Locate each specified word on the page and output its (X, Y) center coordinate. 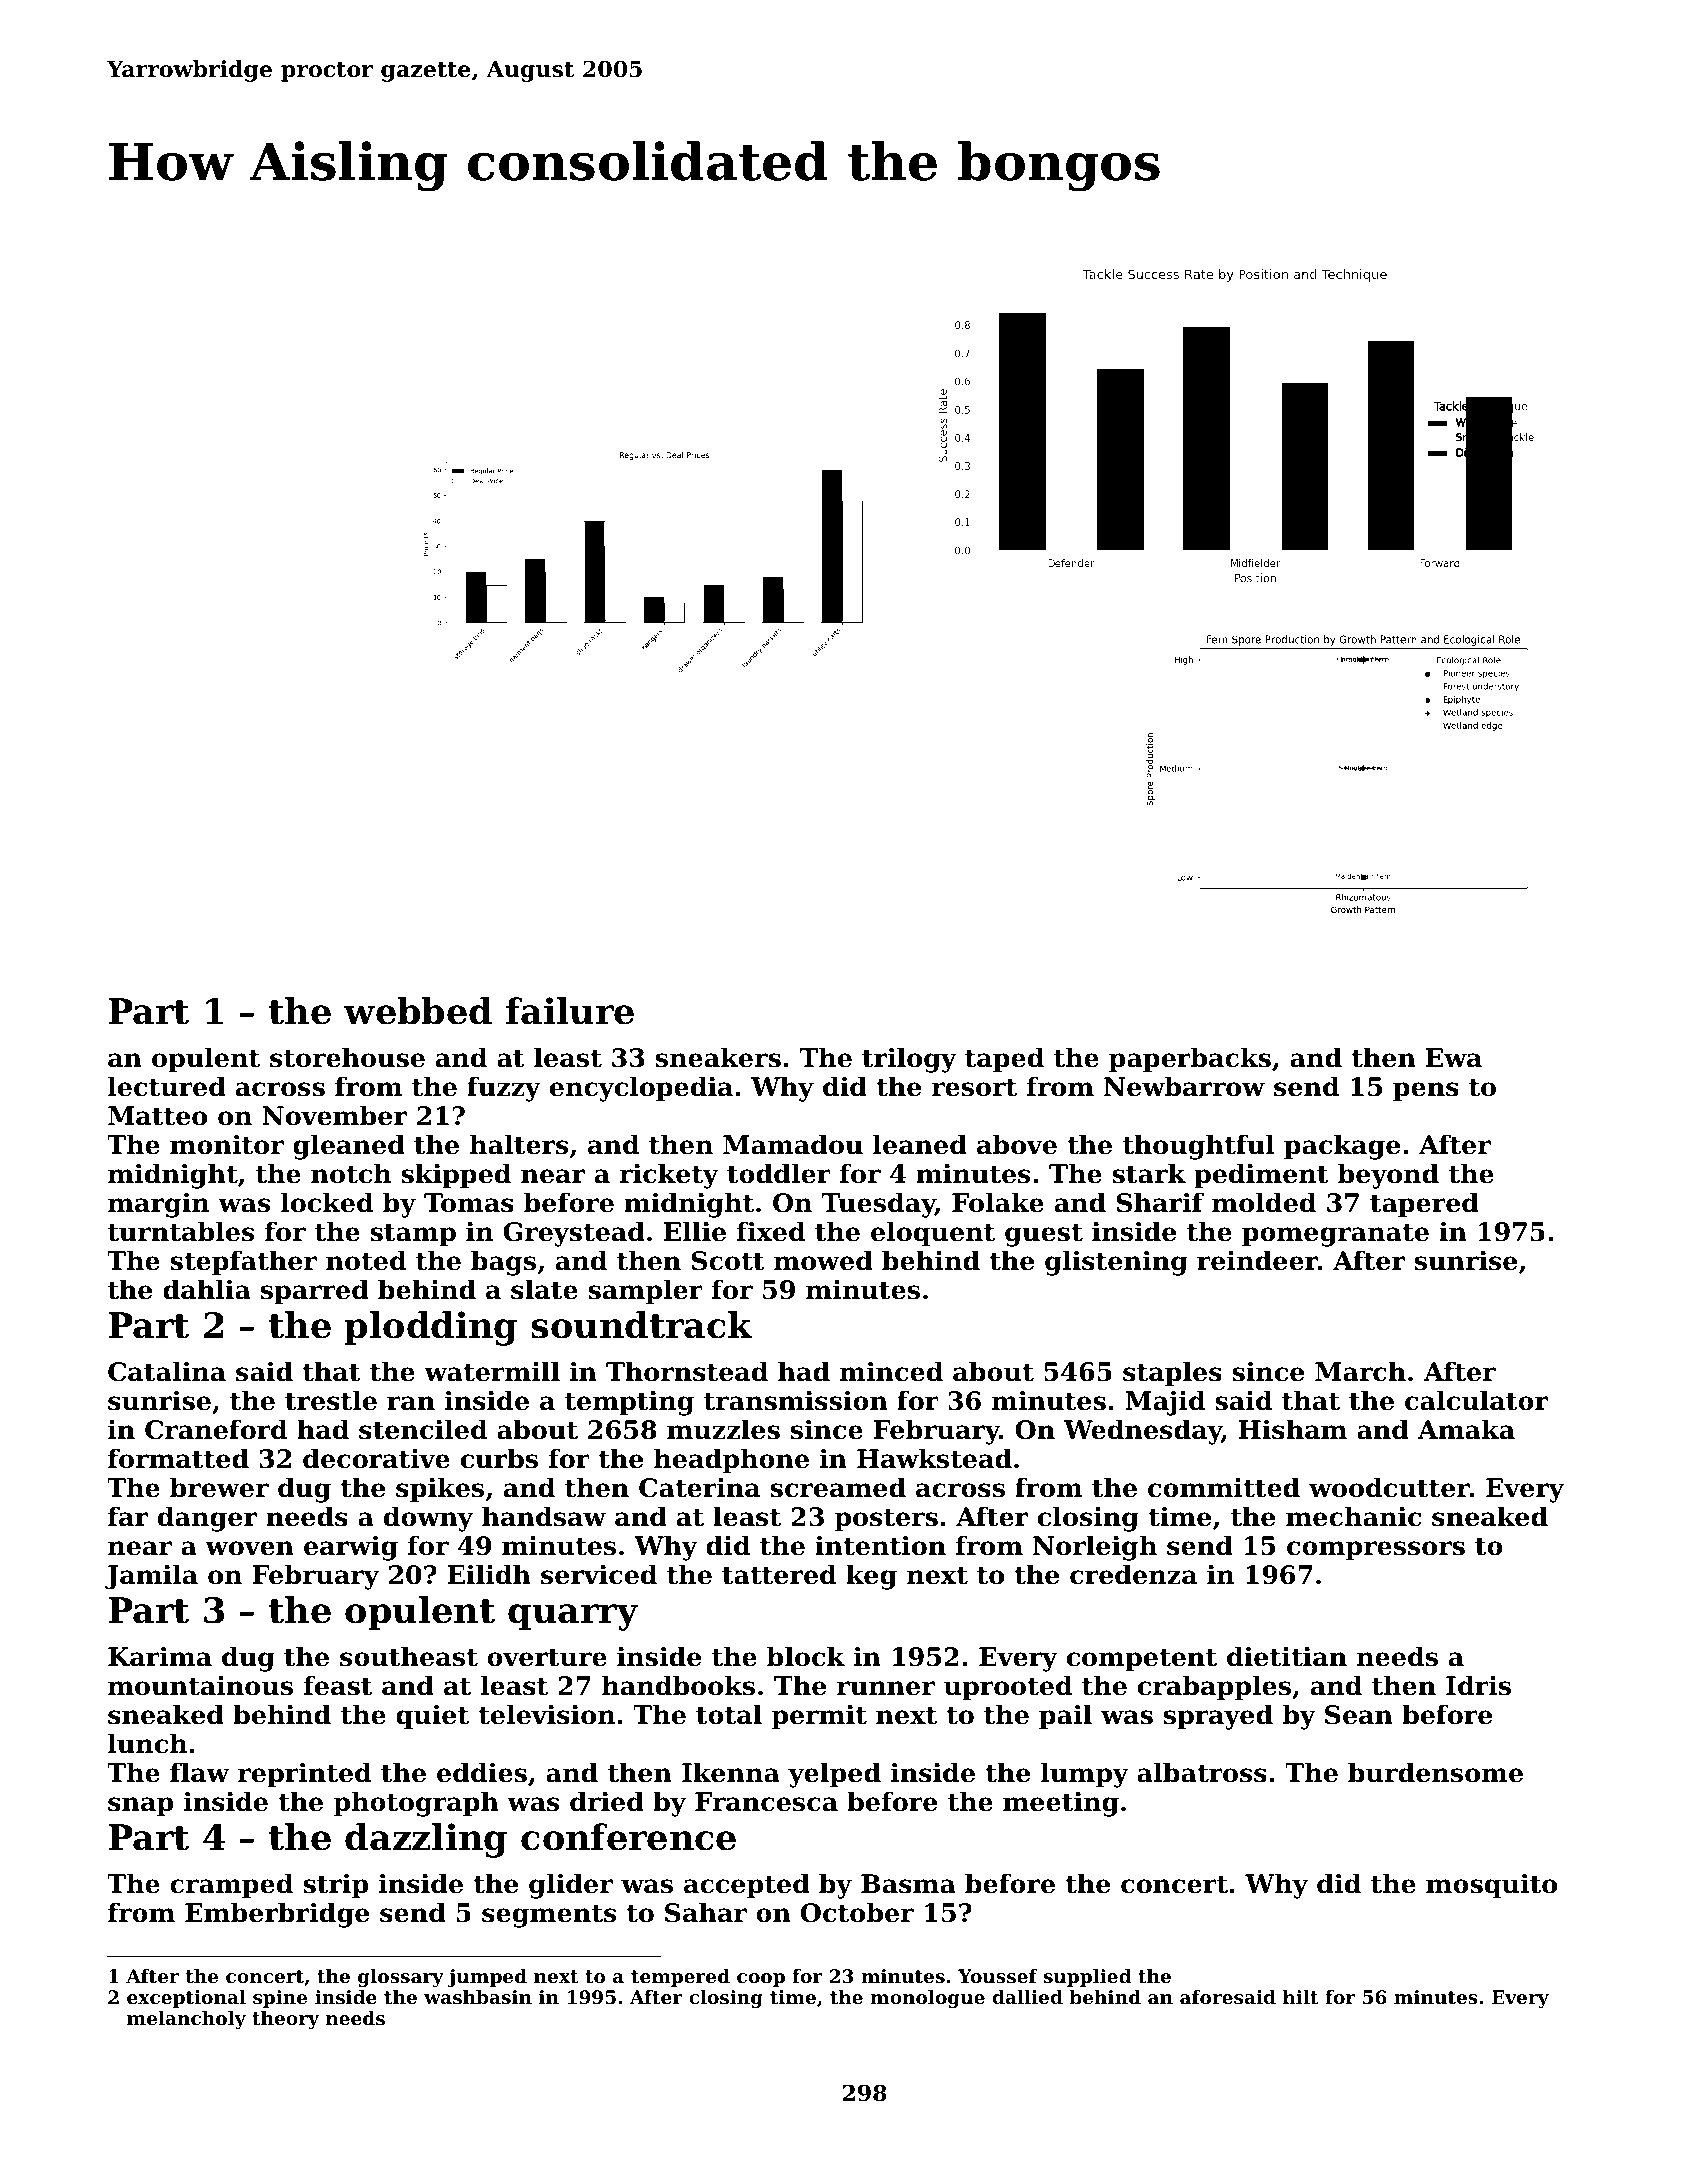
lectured (167, 1086)
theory (285, 2020)
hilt (1301, 1997)
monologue (927, 1999)
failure (570, 1011)
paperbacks (1190, 1060)
